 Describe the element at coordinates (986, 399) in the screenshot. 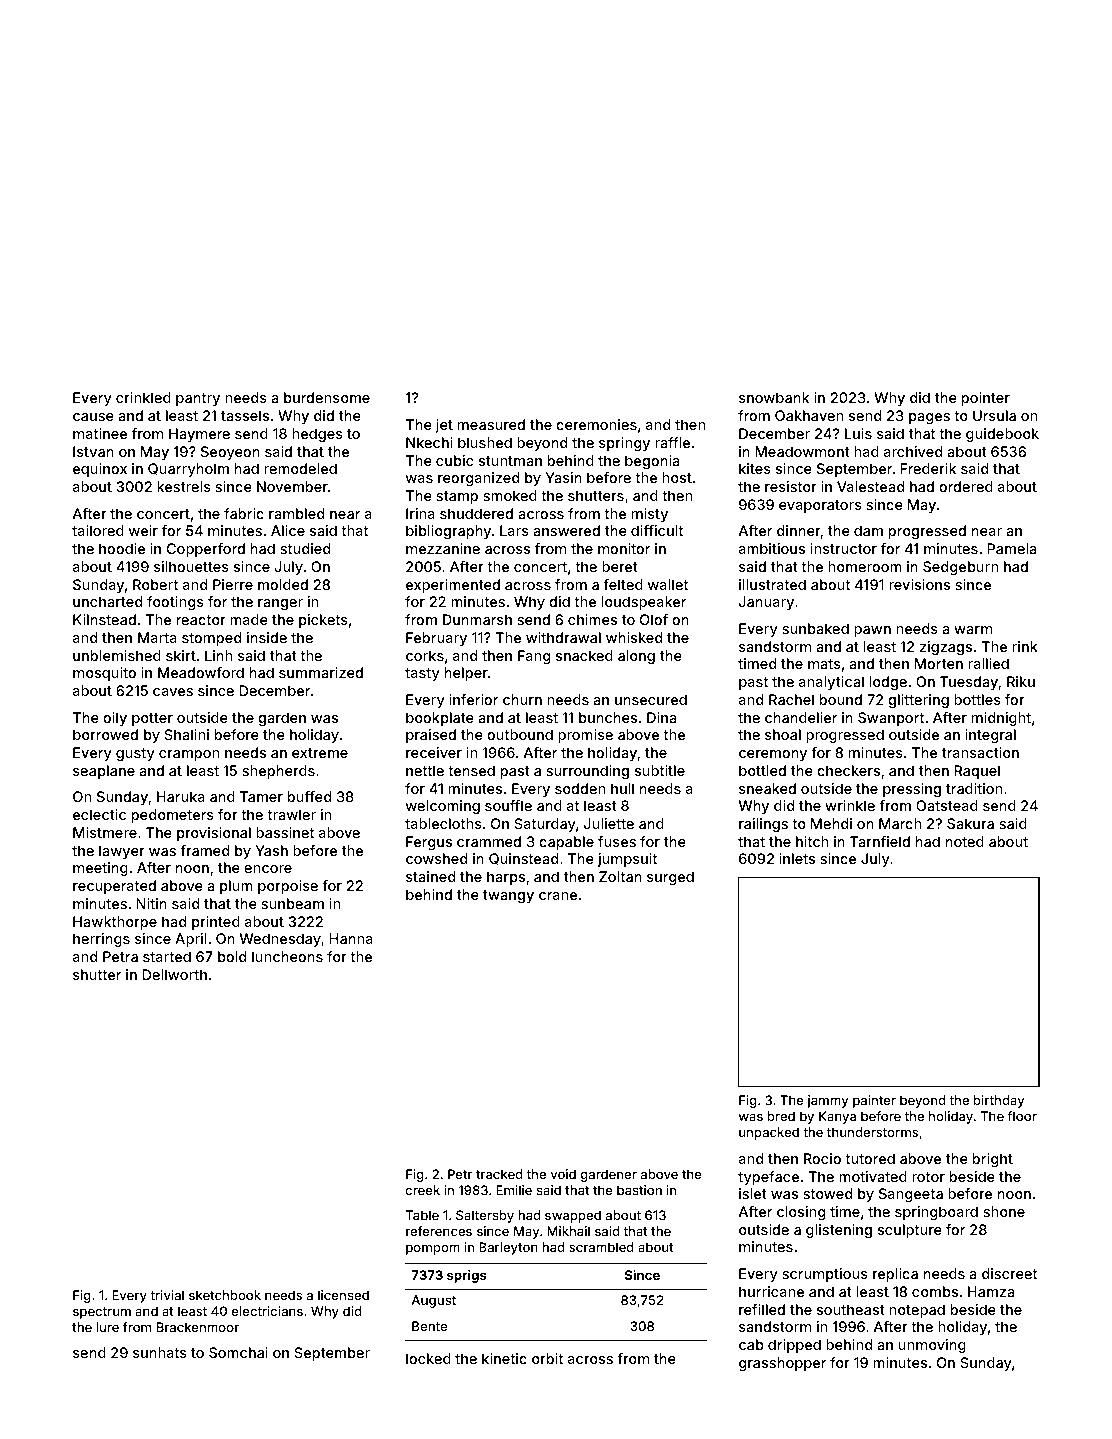

I see `pointer` at that location.
